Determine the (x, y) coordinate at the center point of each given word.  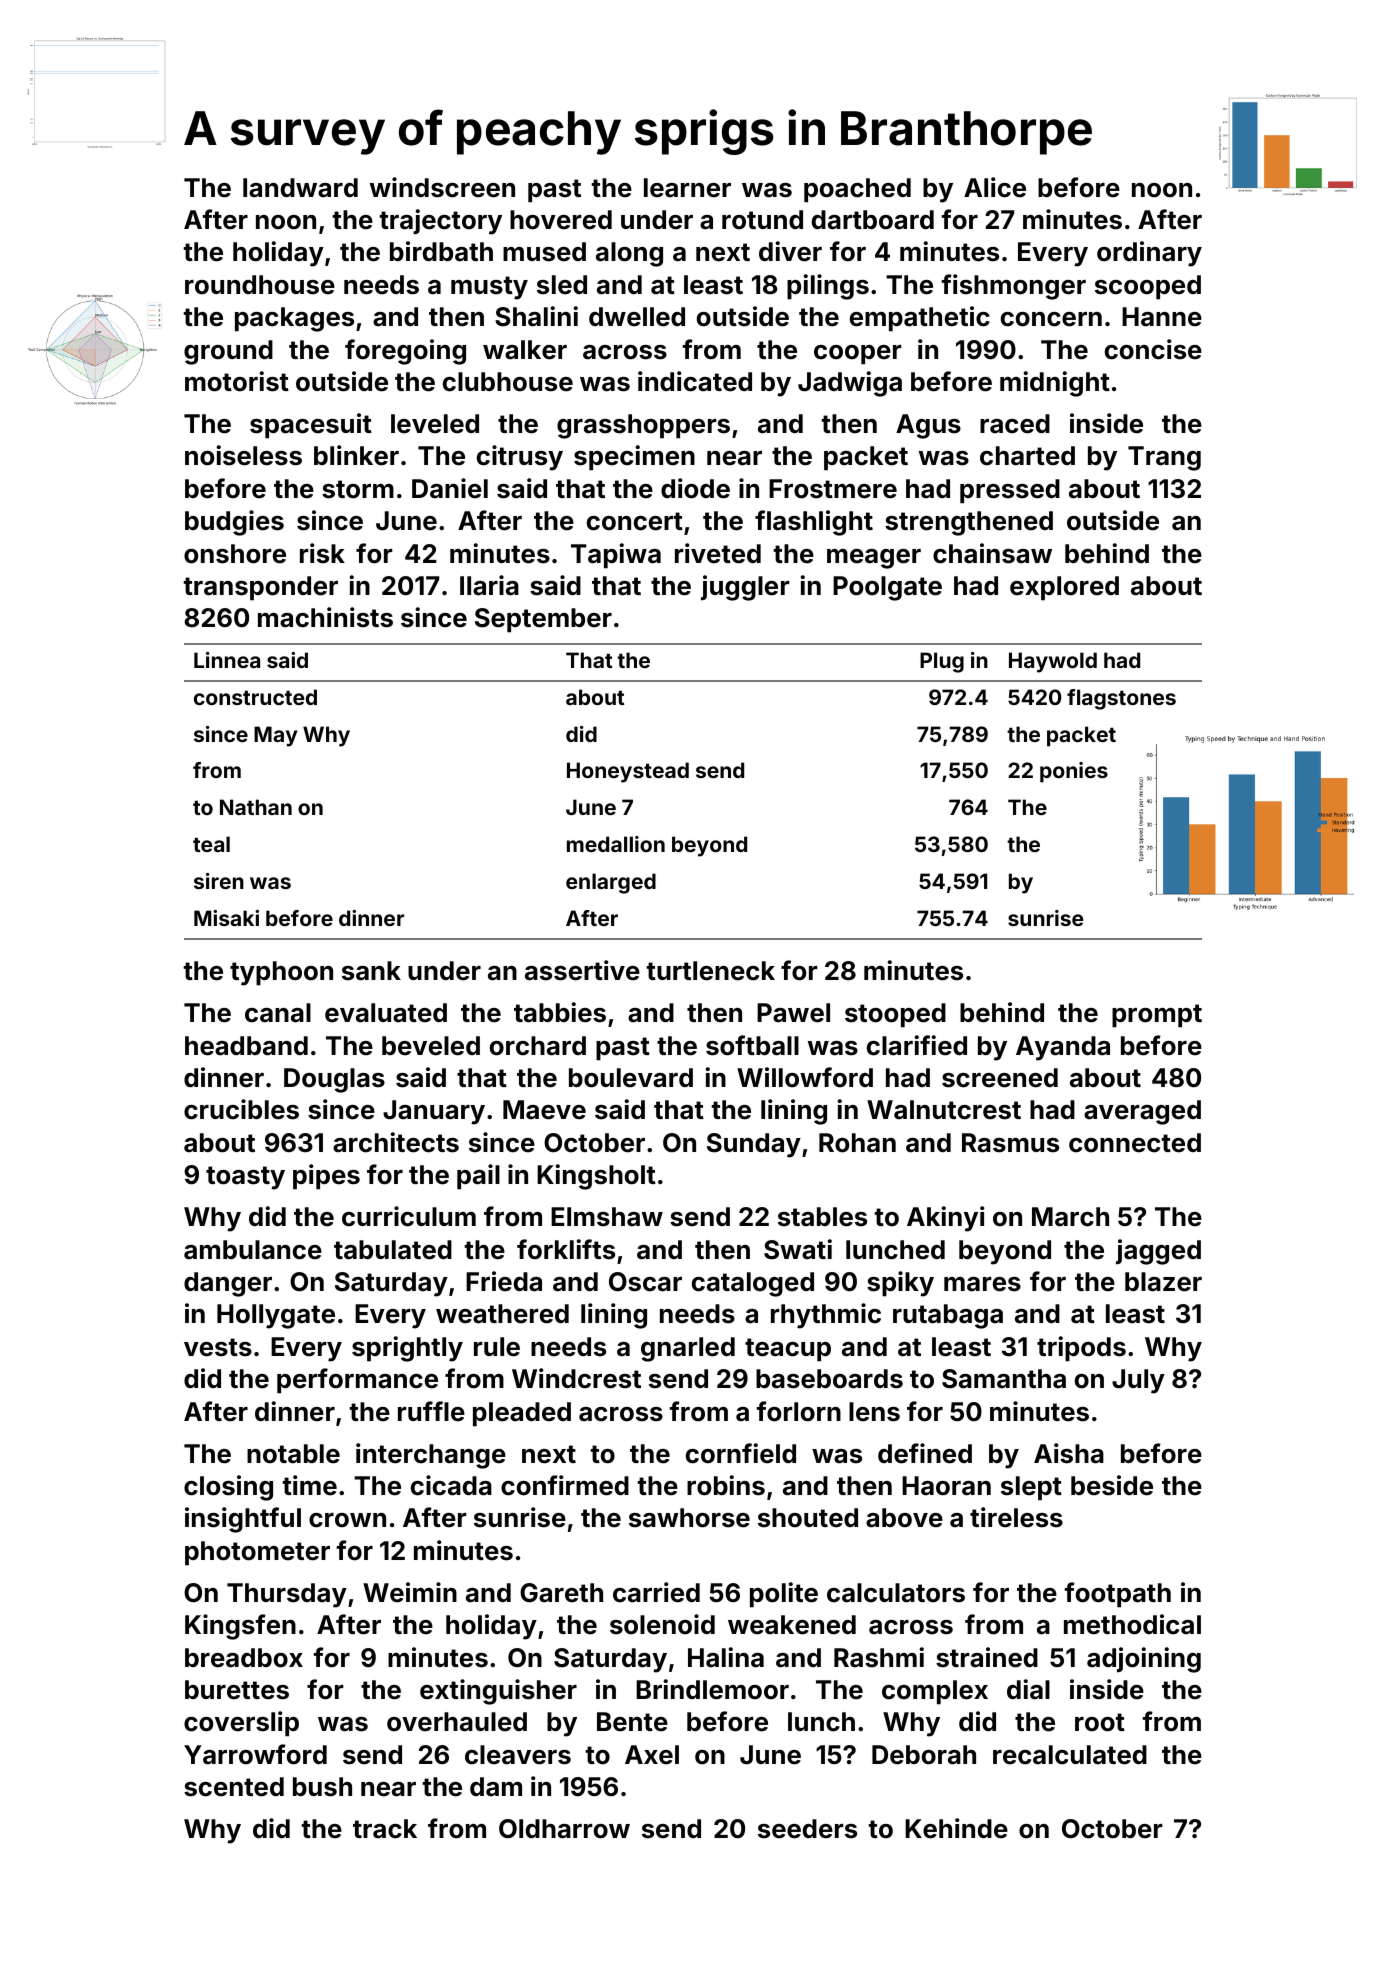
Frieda (504, 1281)
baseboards (829, 1379)
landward (300, 188)
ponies (1074, 772)
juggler (745, 588)
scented (234, 1787)
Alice (995, 187)
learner (687, 188)
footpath (1117, 1595)
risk (322, 553)
